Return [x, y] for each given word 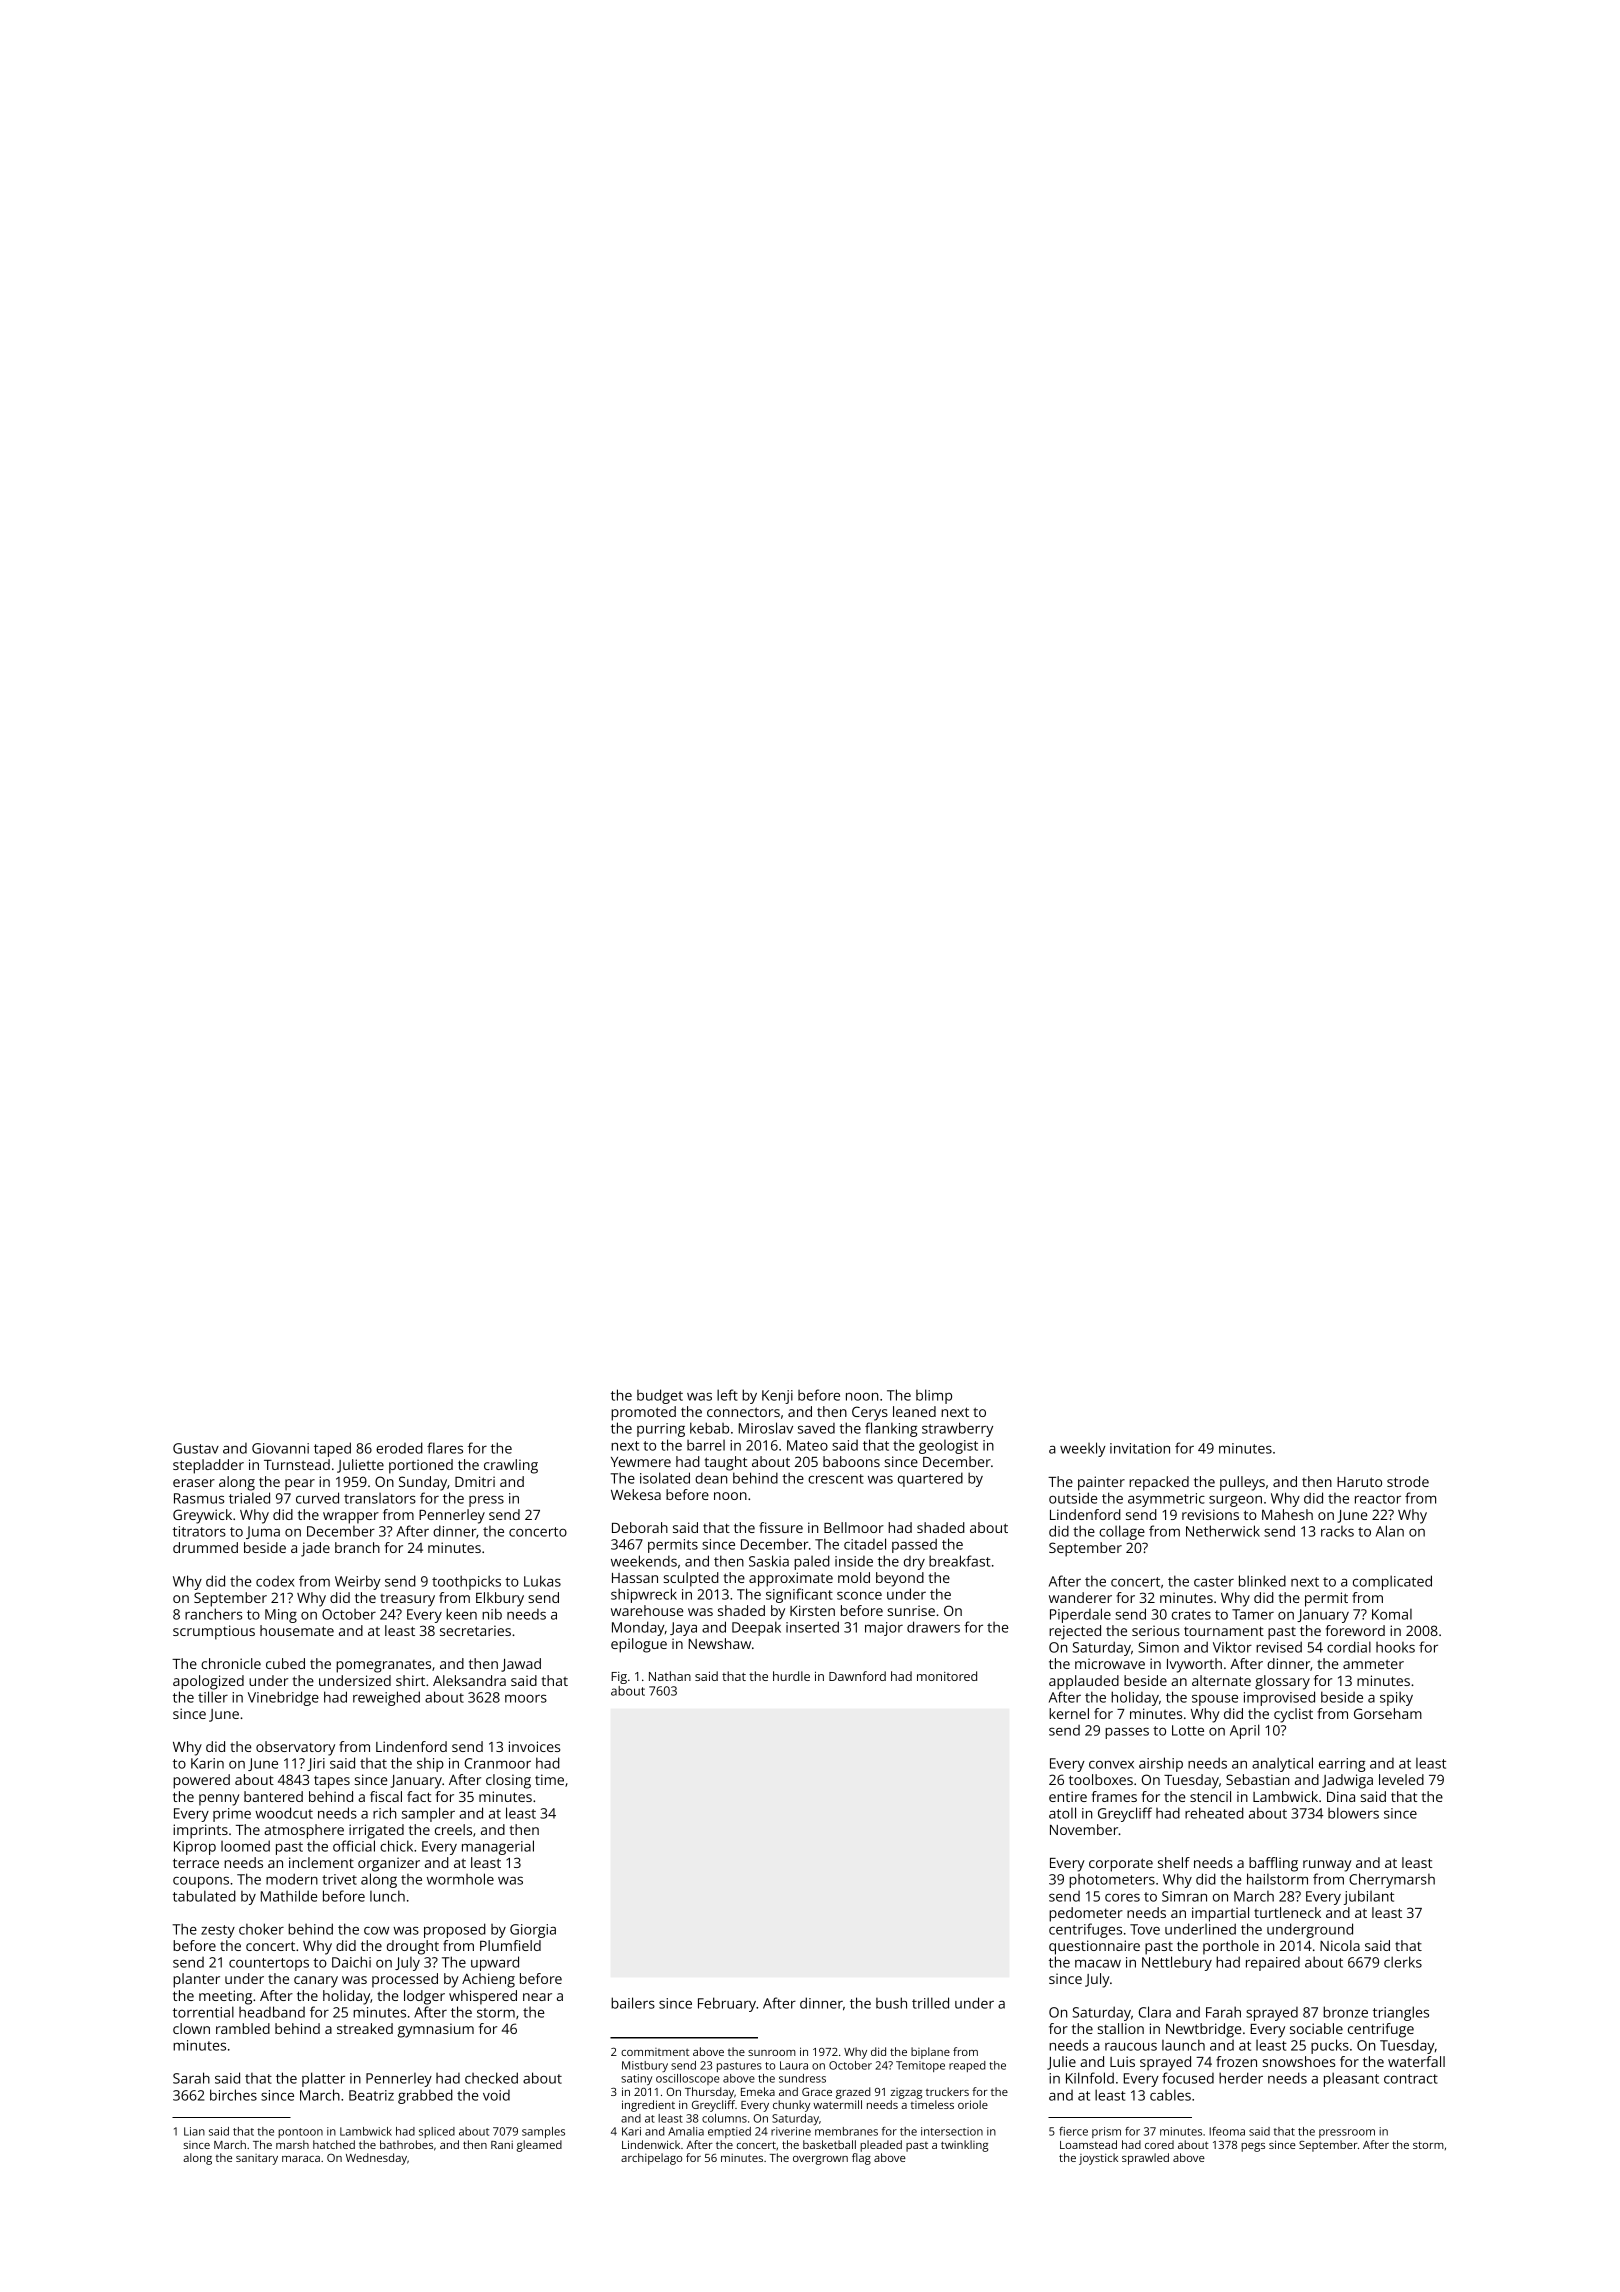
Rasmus [199, 1498]
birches [233, 2095]
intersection [952, 2131]
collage [1122, 1532]
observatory [295, 1748]
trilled [930, 2003]
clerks [1403, 1962]
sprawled [1145, 2159]
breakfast [960, 1561]
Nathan [670, 1676]
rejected [1075, 1632]
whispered [483, 1997]
